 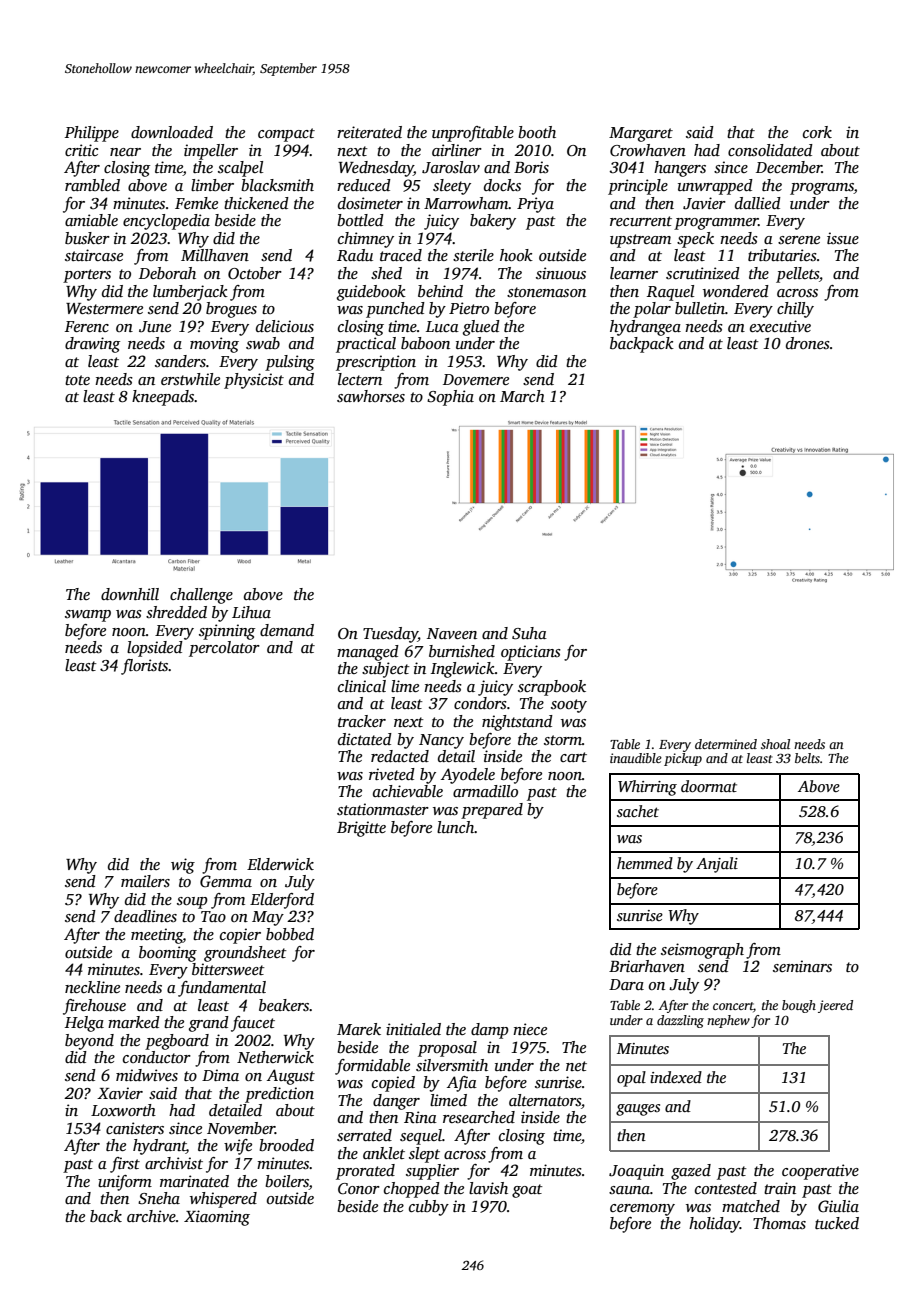 I want to click on punched, so click(x=395, y=310).
